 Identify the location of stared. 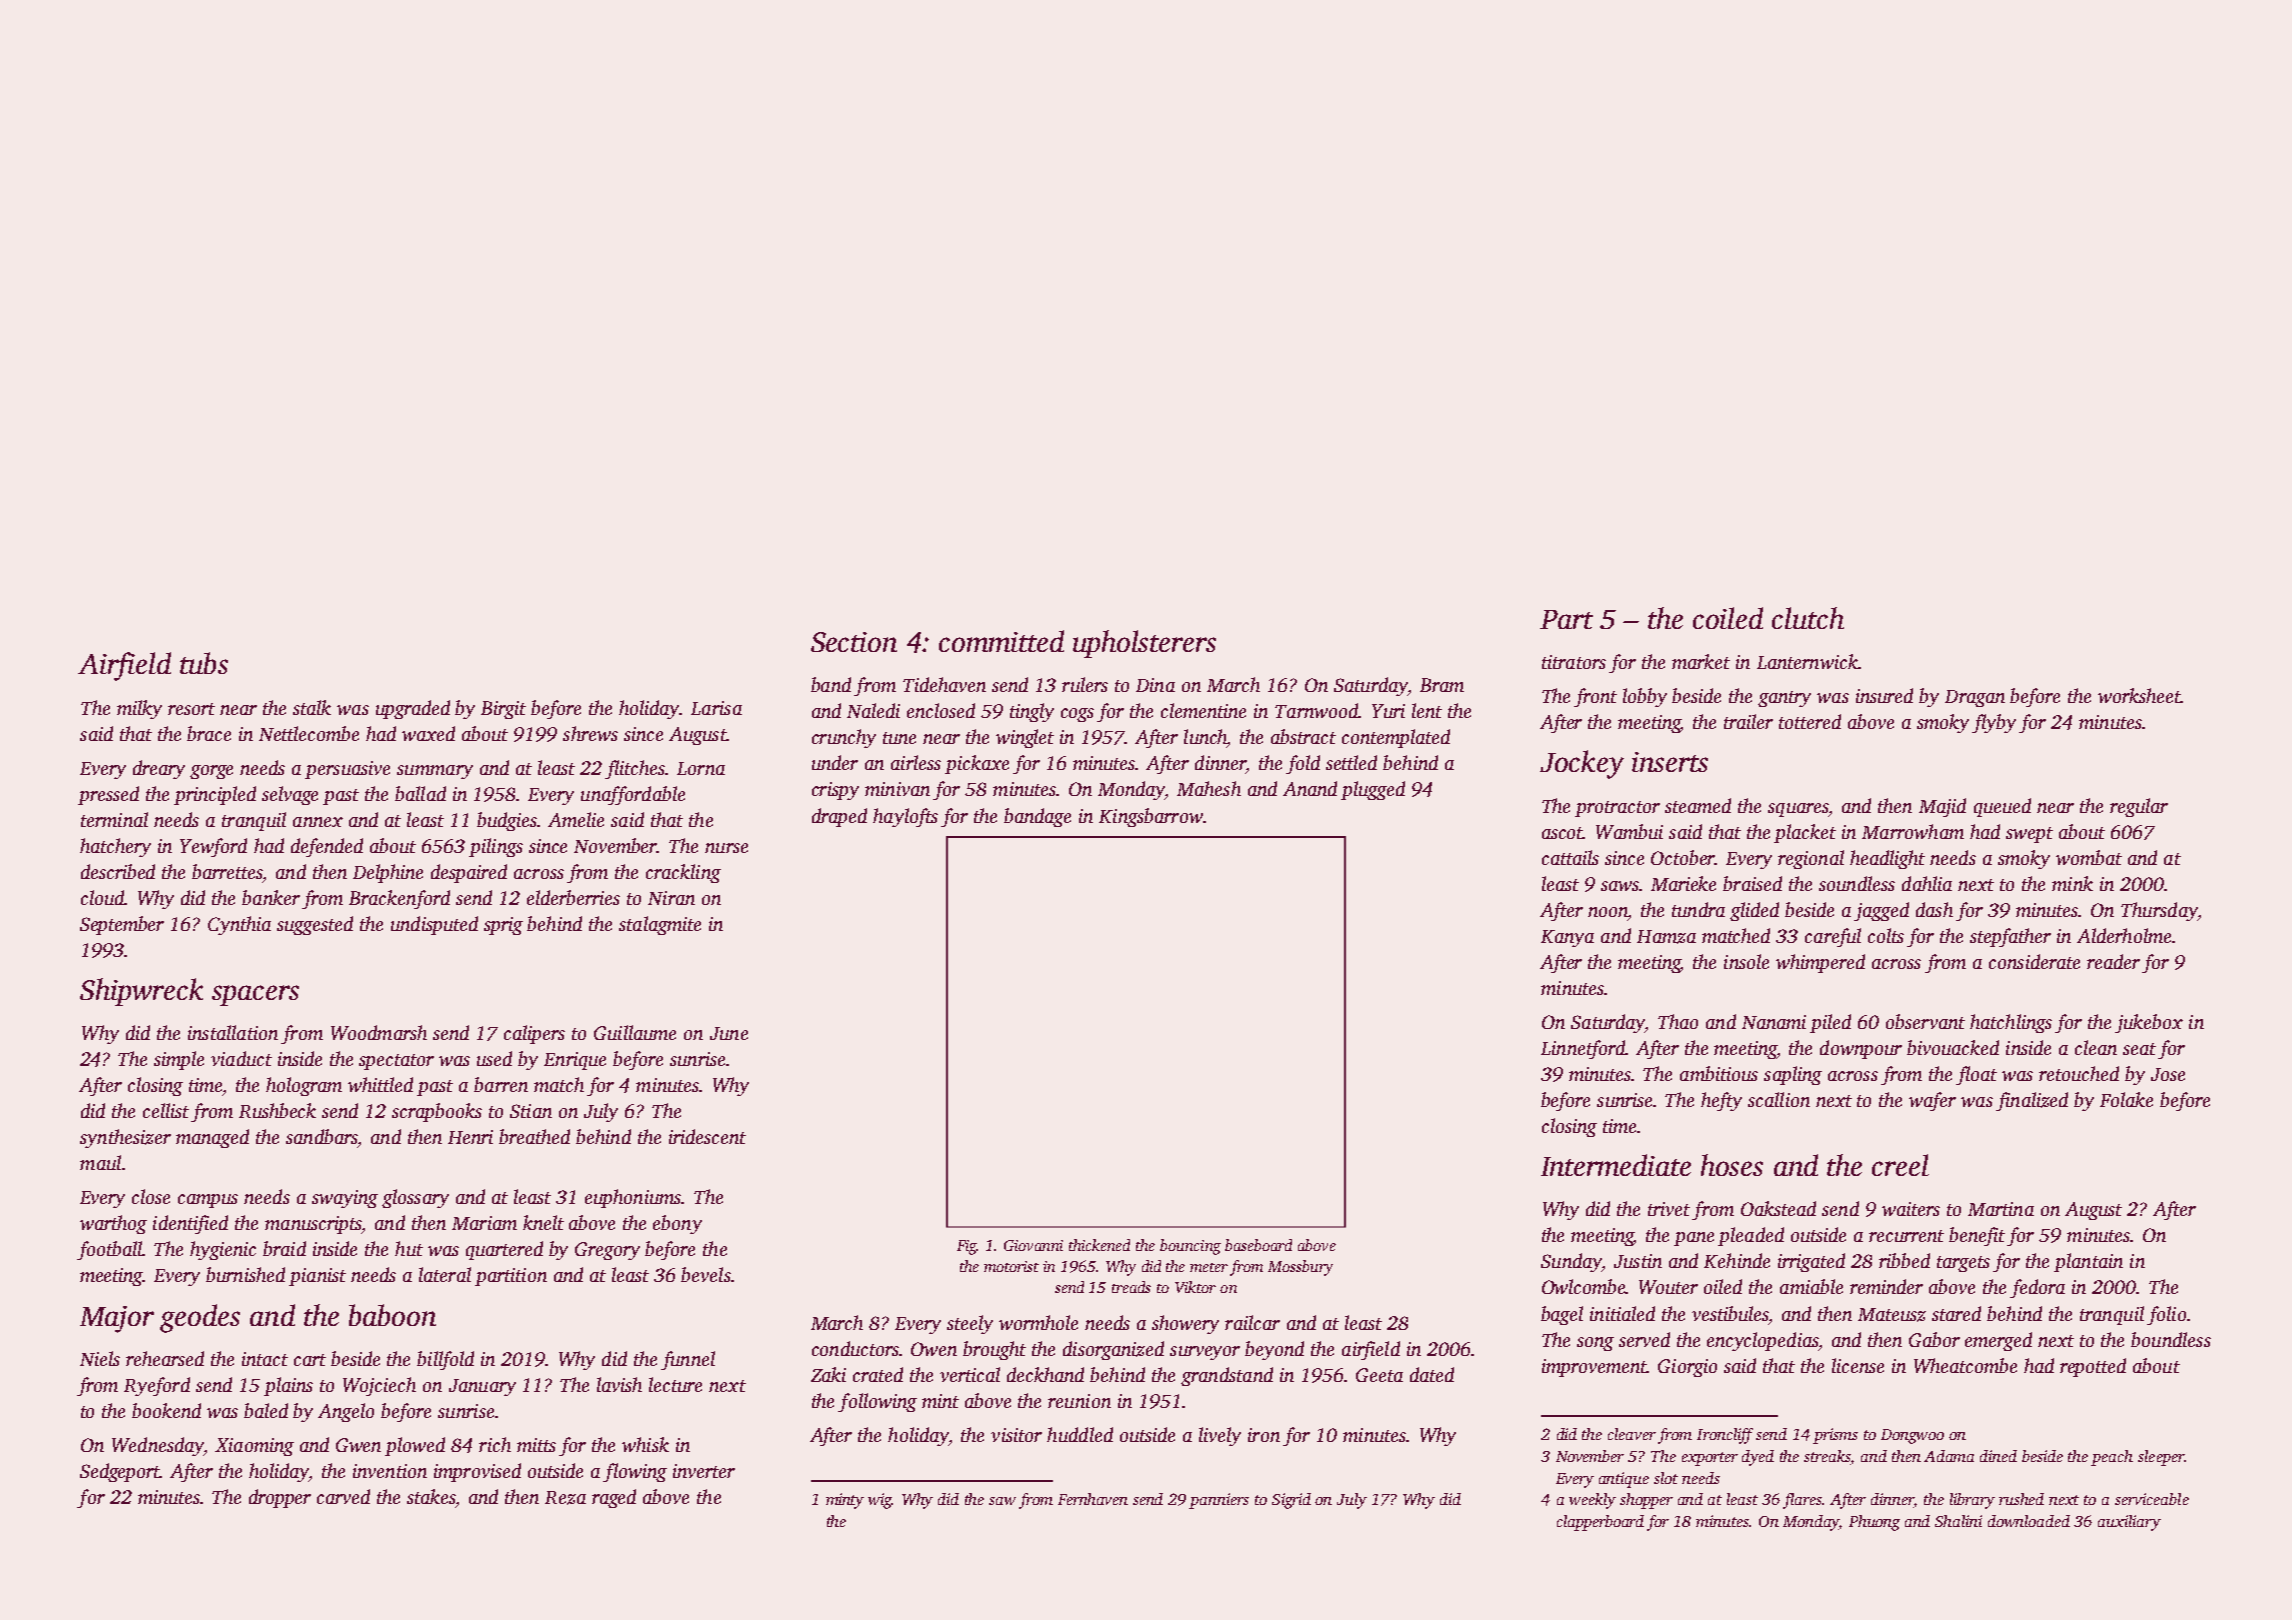
(1956, 1313).
